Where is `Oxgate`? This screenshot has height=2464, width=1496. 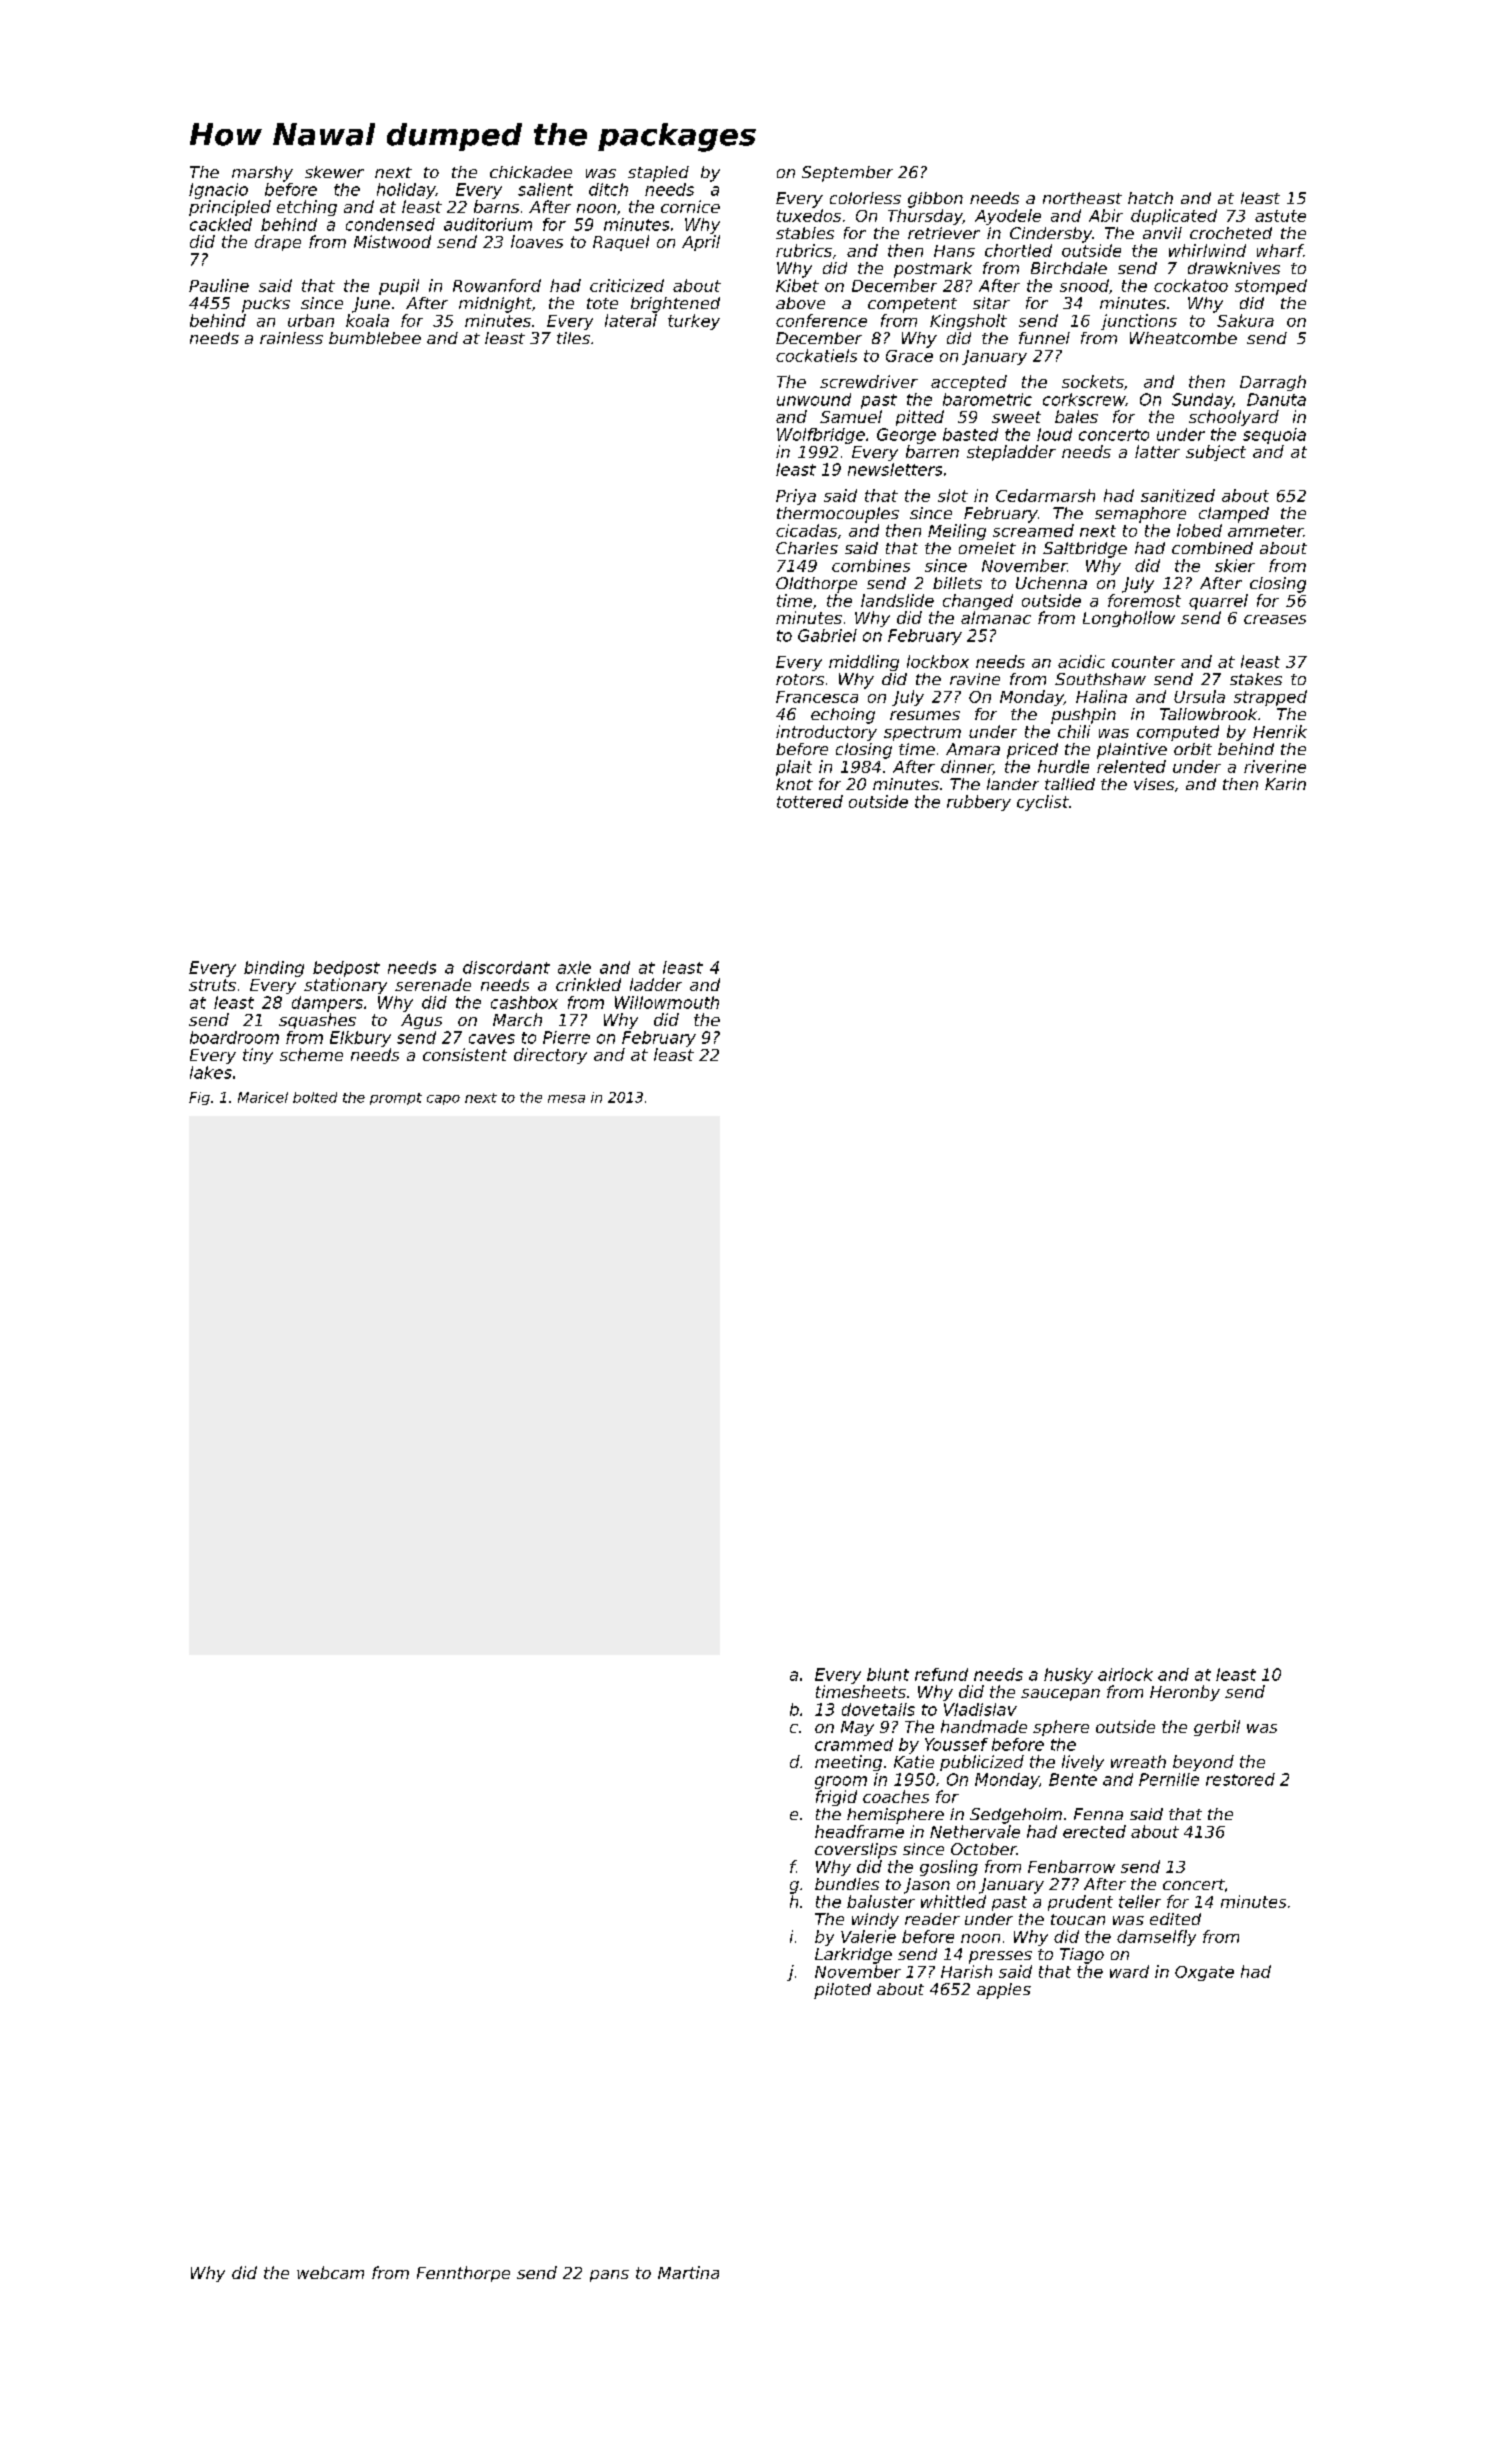 Oxgate is located at coordinates (1204, 1973).
